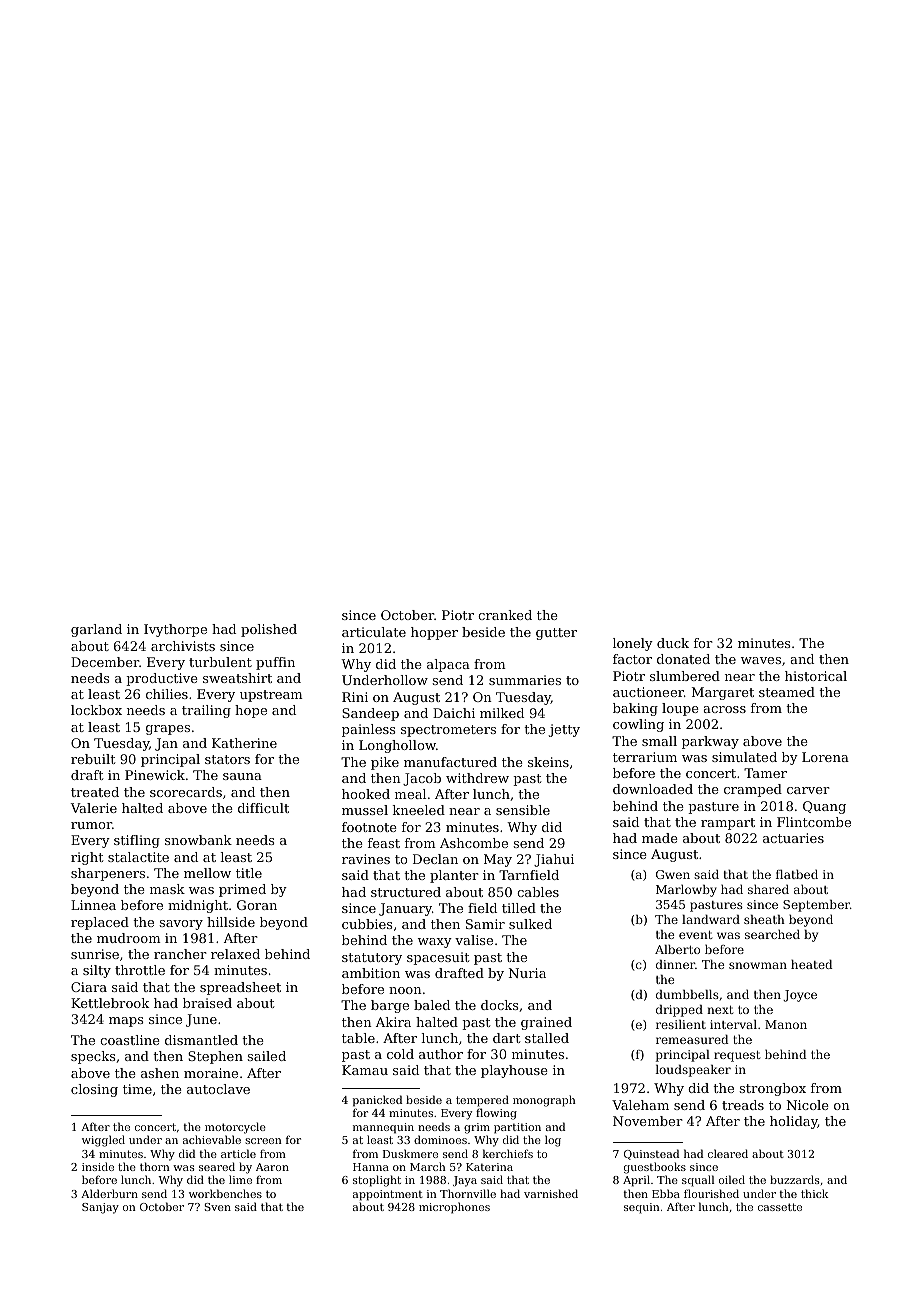 The width and height of the document is (924, 1308). I want to click on autoclave, so click(218, 1089).
